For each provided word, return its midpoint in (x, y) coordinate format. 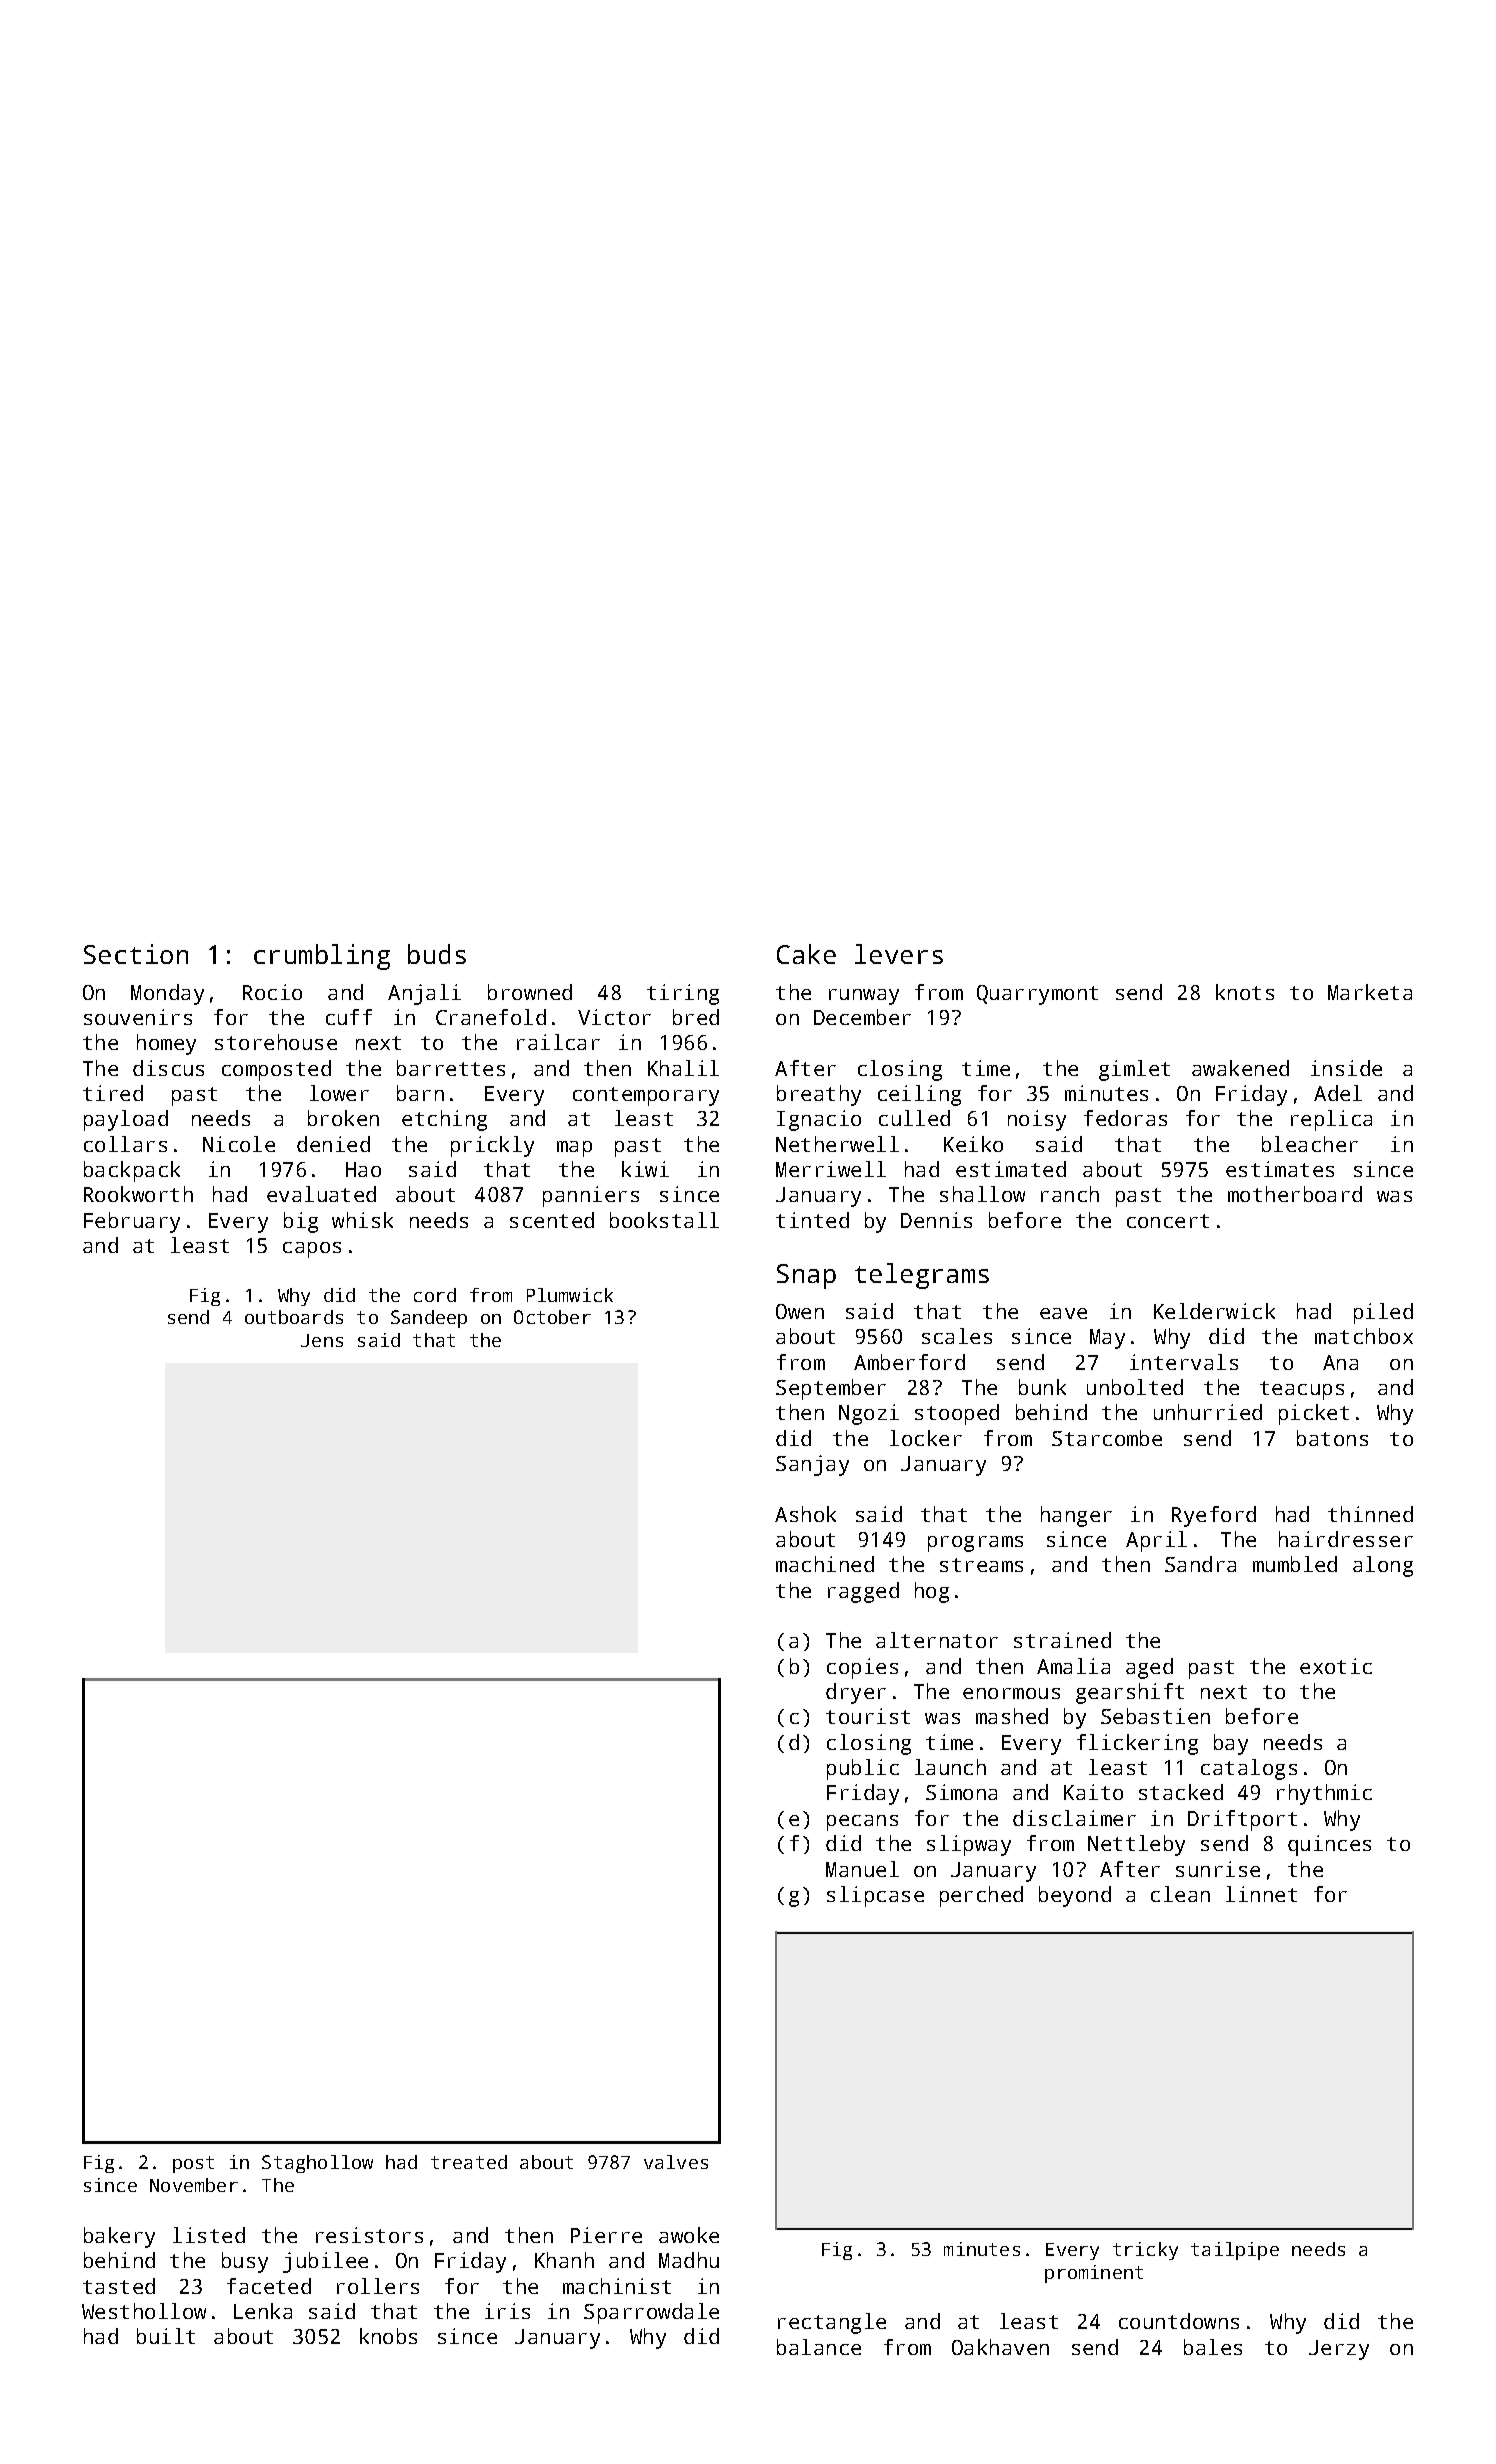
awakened (1240, 1068)
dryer (856, 1693)
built (166, 2336)
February (132, 1222)
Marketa (1370, 992)
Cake (806, 954)
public (863, 1769)
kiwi (645, 1169)
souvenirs (138, 1017)
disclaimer (1074, 1818)
